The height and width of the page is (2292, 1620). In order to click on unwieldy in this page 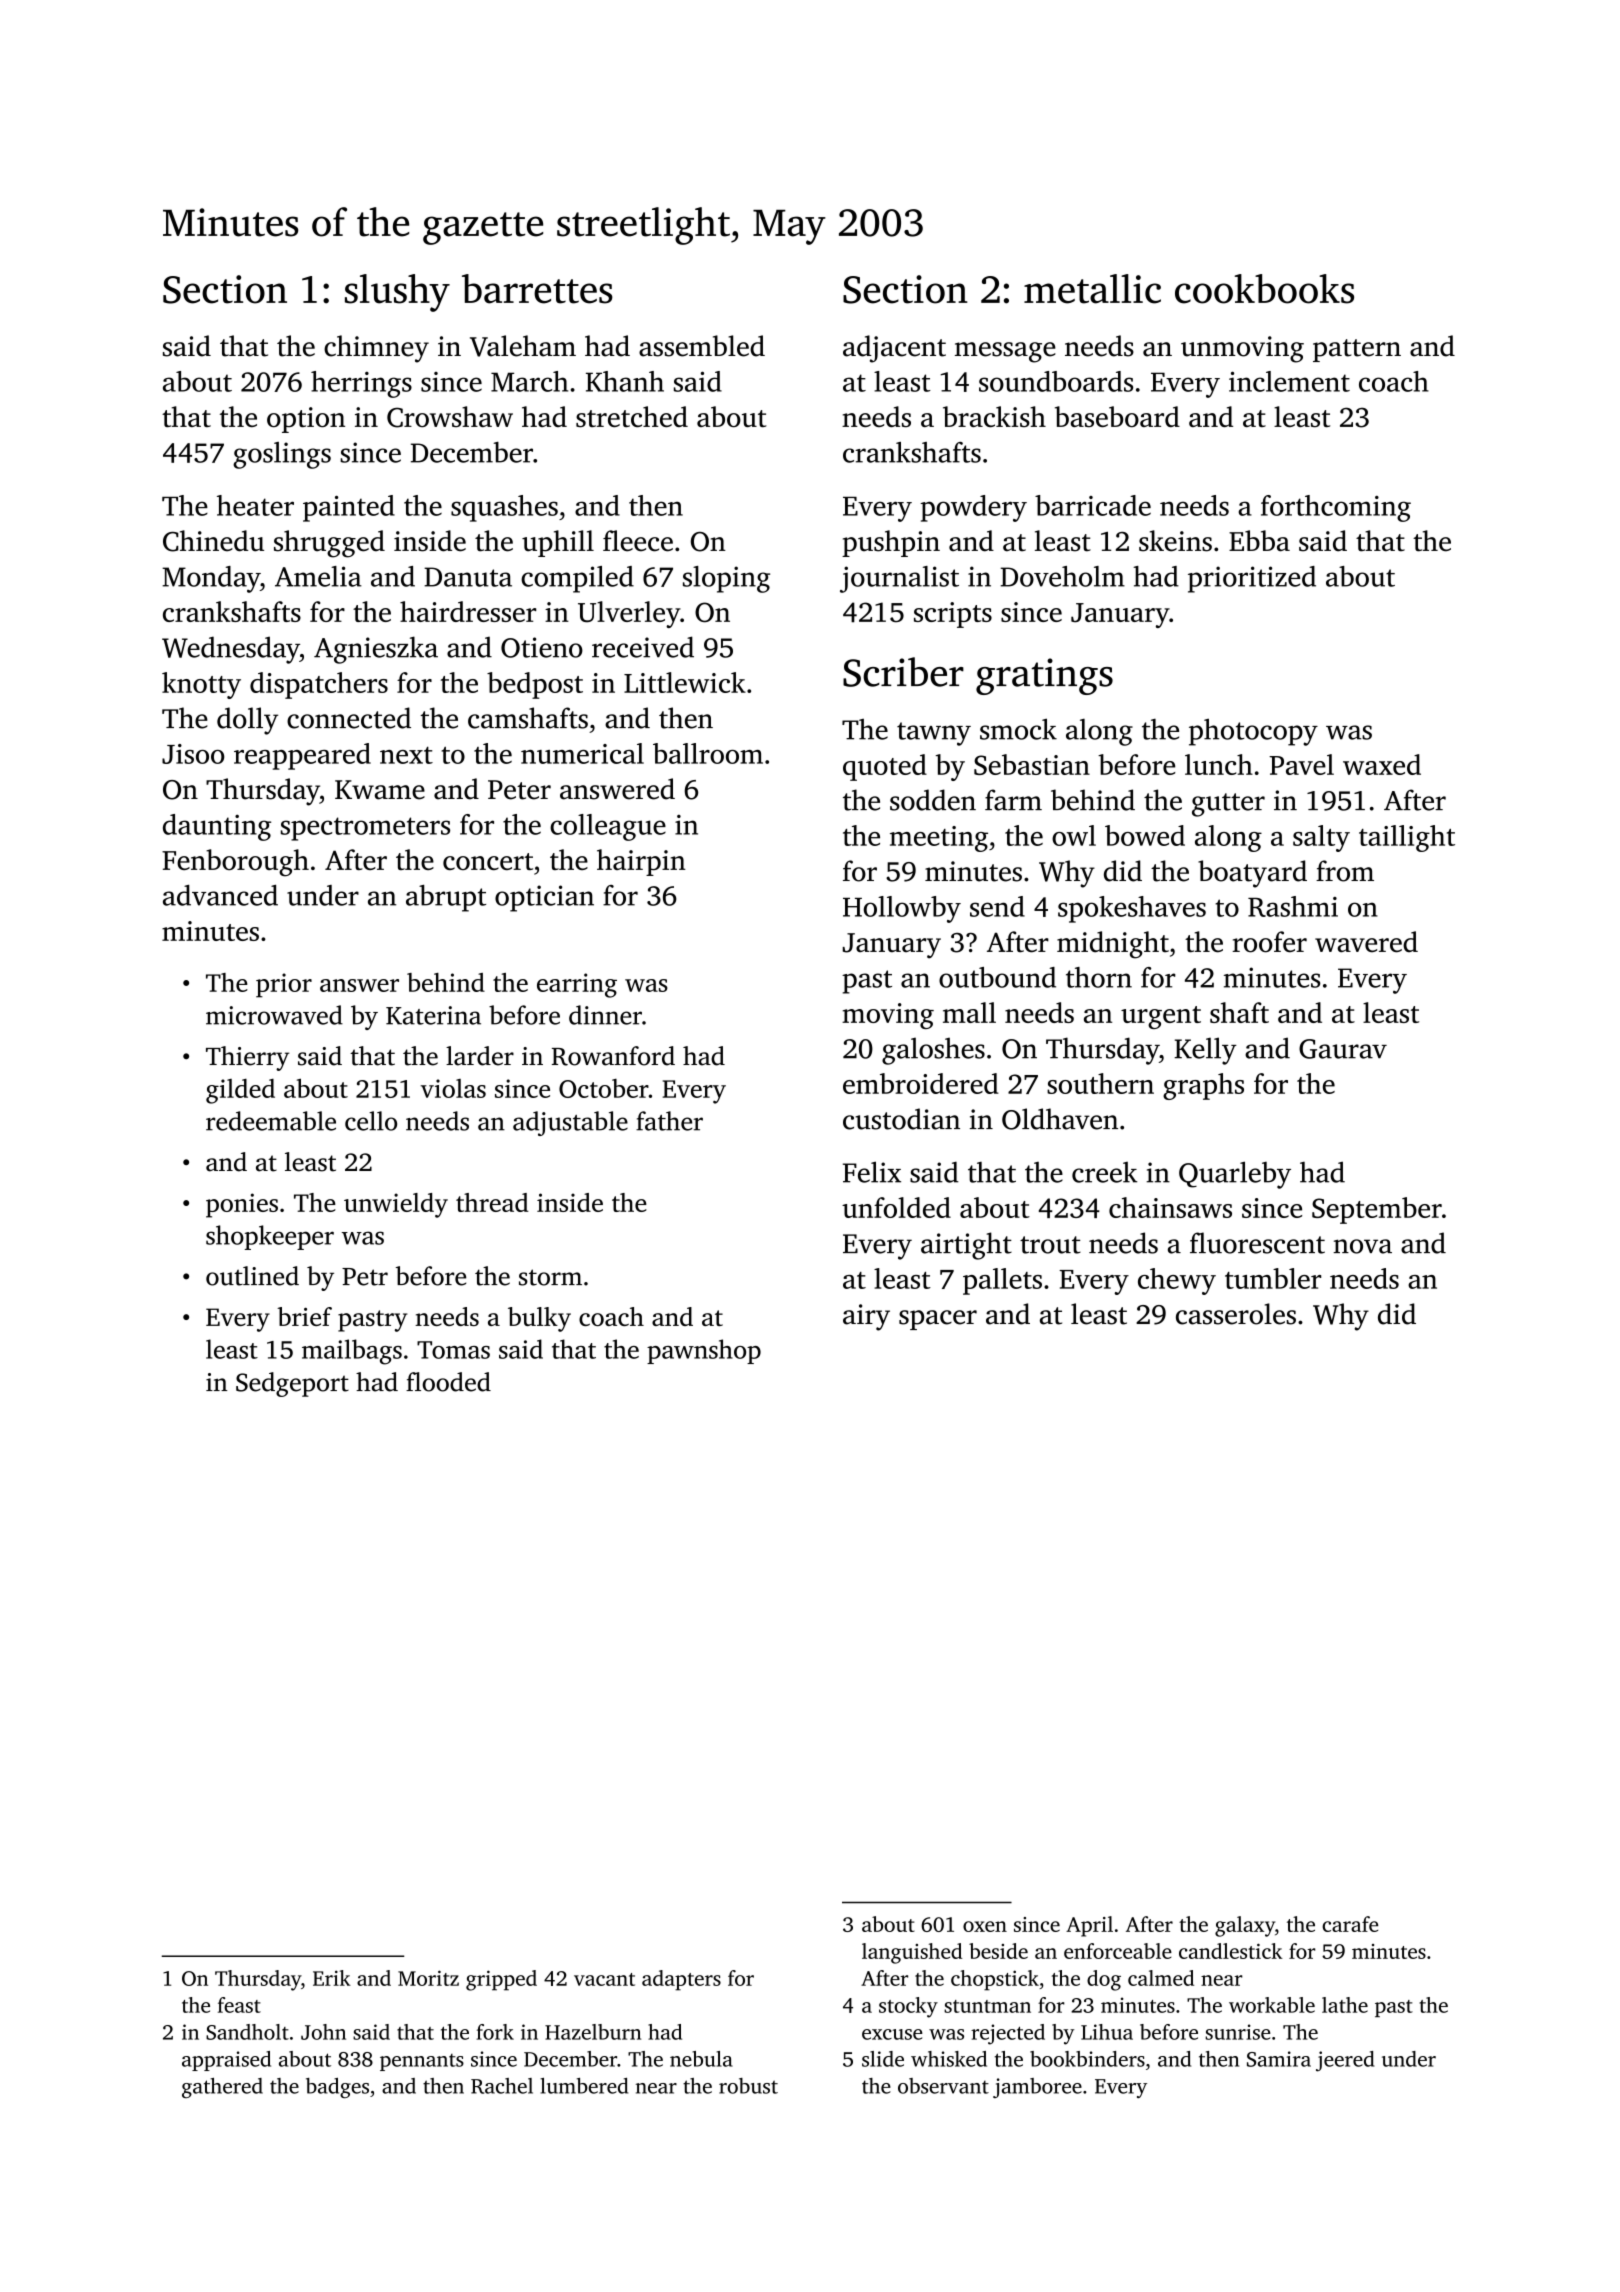, I will do `click(396, 1205)`.
